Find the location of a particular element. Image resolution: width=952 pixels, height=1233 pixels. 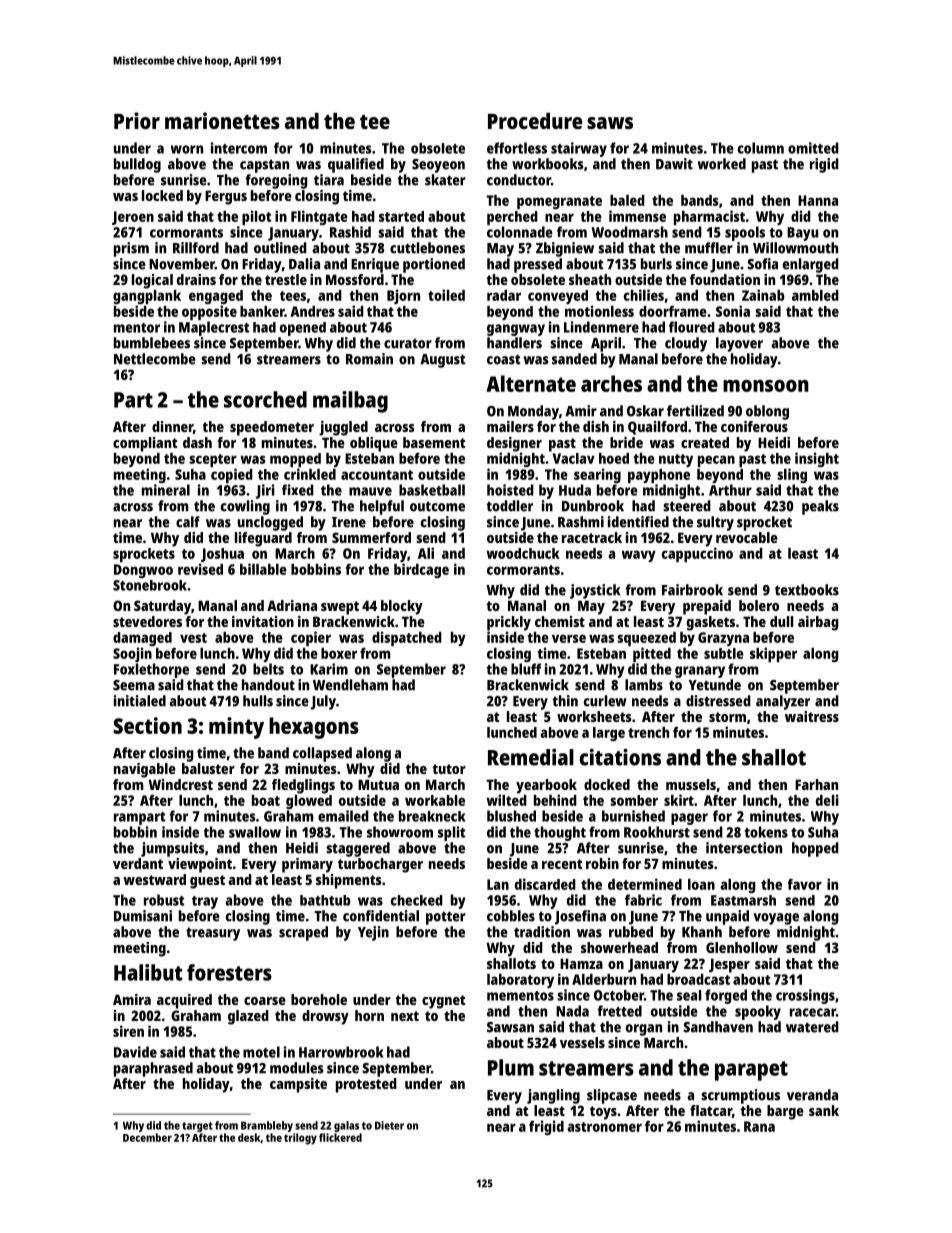

target is located at coordinates (197, 1127).
